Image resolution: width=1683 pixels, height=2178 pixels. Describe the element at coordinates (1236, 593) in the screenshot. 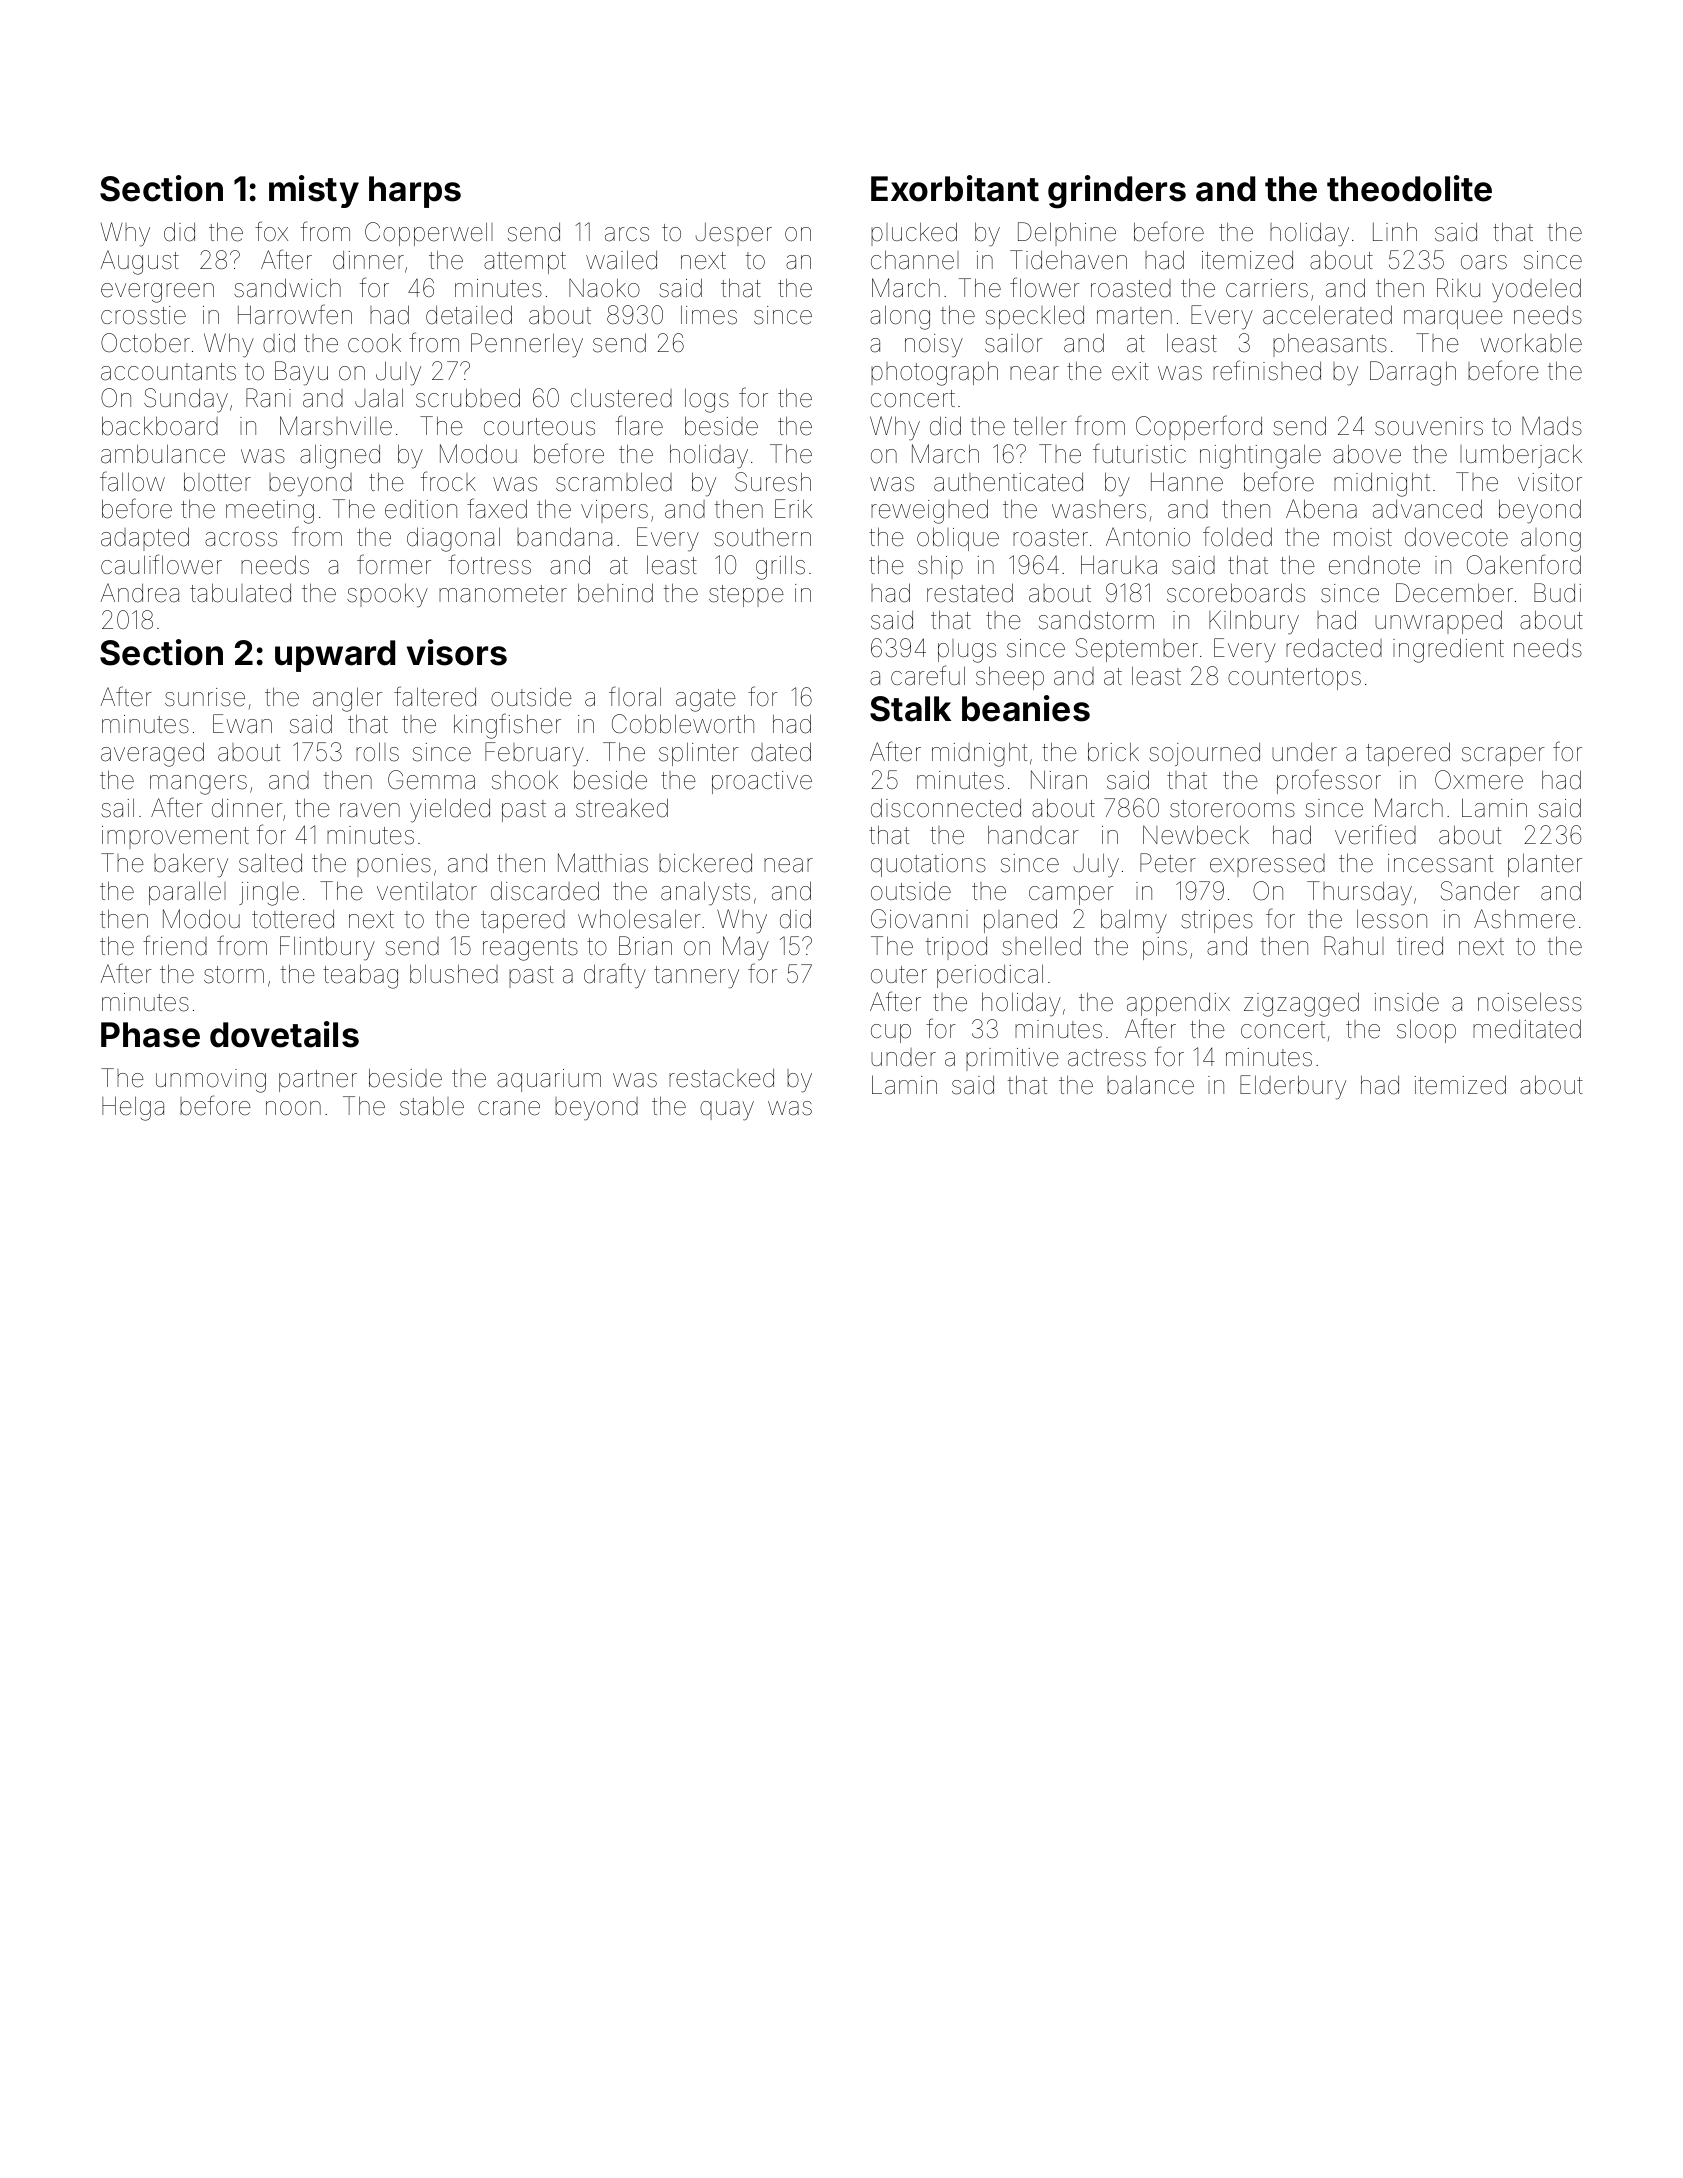

I see `scoreboards` at that location.
